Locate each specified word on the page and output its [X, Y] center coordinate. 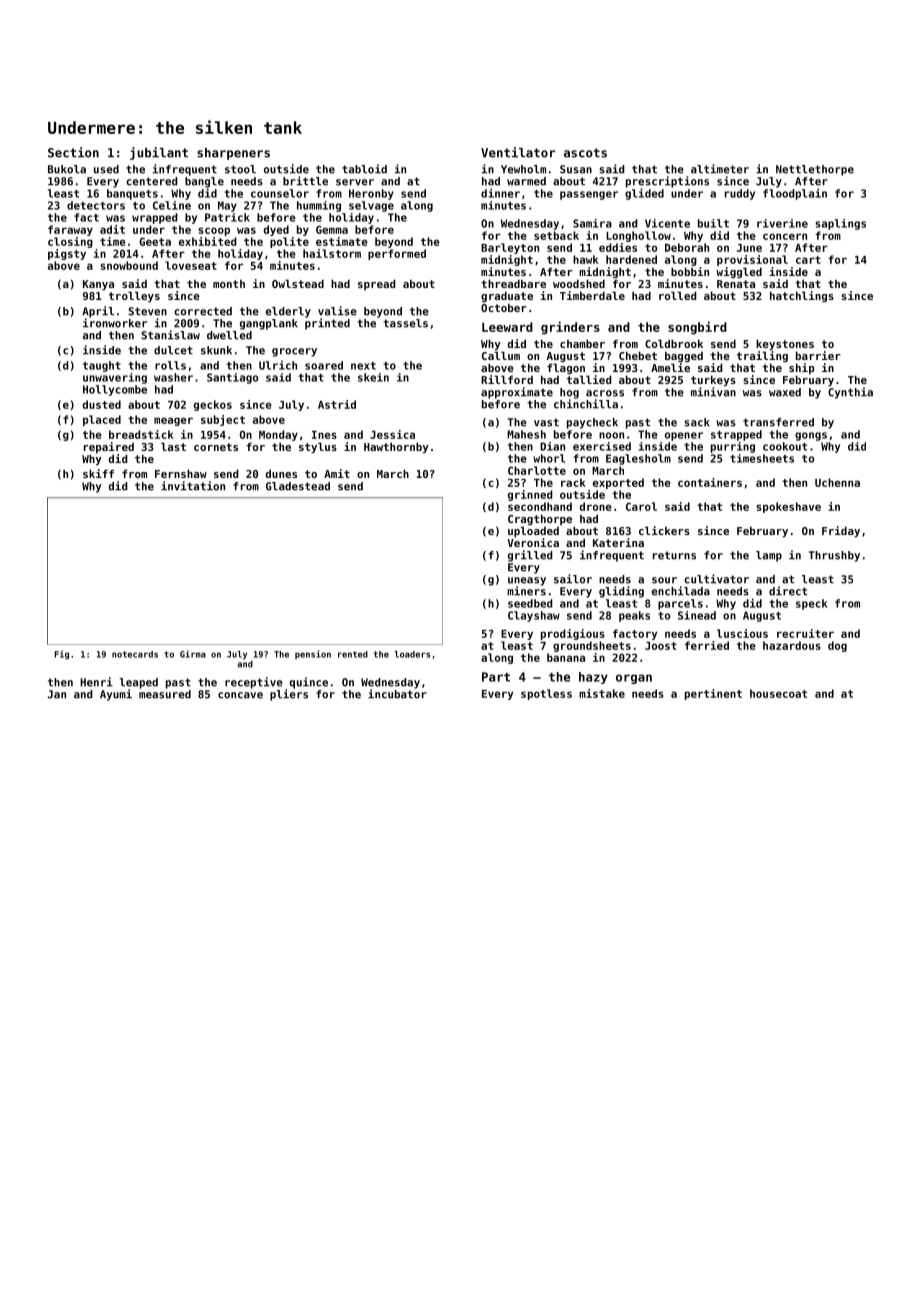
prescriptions [667, 182]
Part [496, 677]
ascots [585, 153]
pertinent [713, 694]
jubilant [159, 153]
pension [313, 654]
